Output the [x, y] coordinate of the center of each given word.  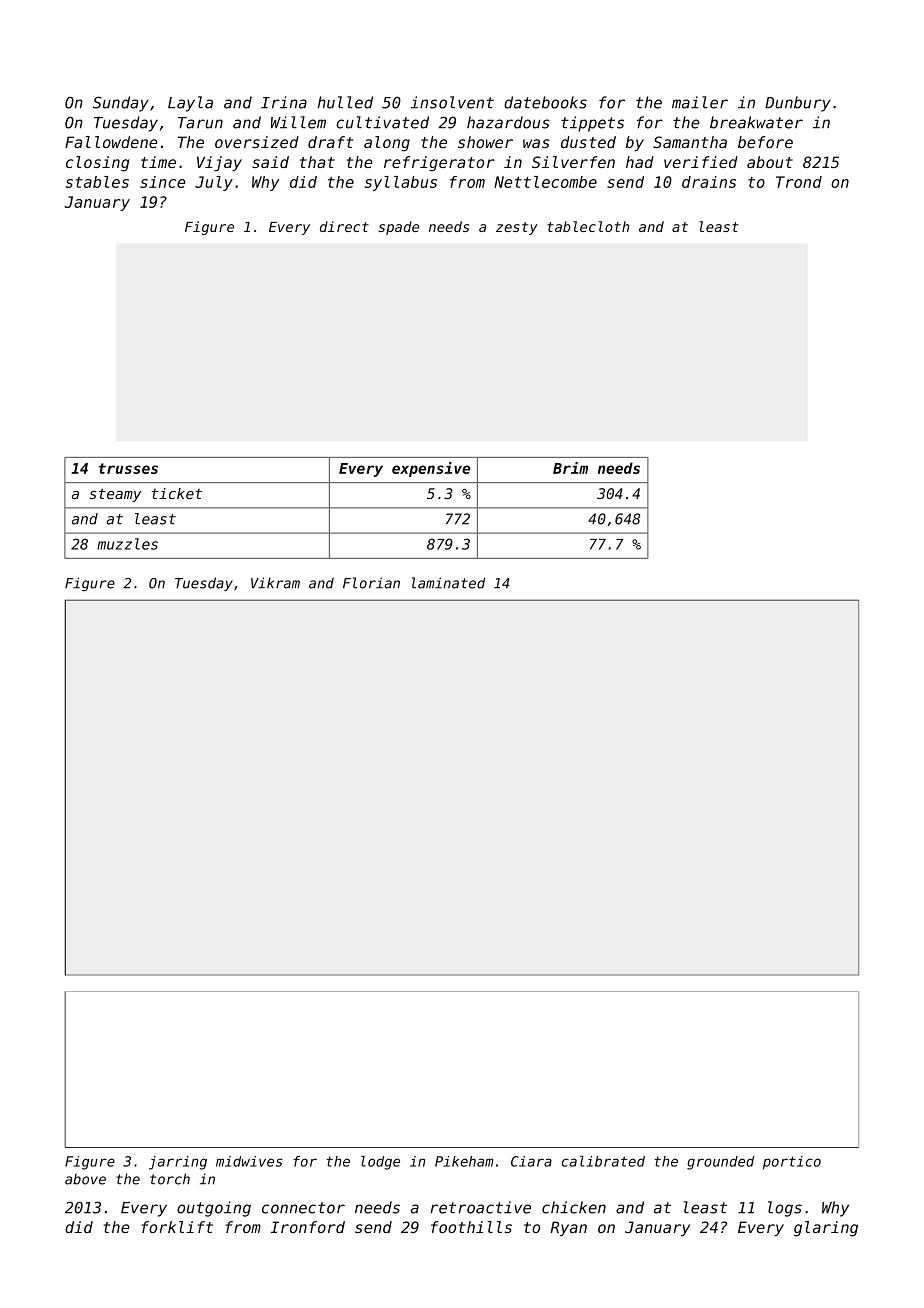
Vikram [275, 583]
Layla [190, 104]
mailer [700, 102]
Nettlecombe [545, 182]
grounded [720, 1163]
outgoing [214, 1209]
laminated [448, 583]
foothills [471, 1227]
